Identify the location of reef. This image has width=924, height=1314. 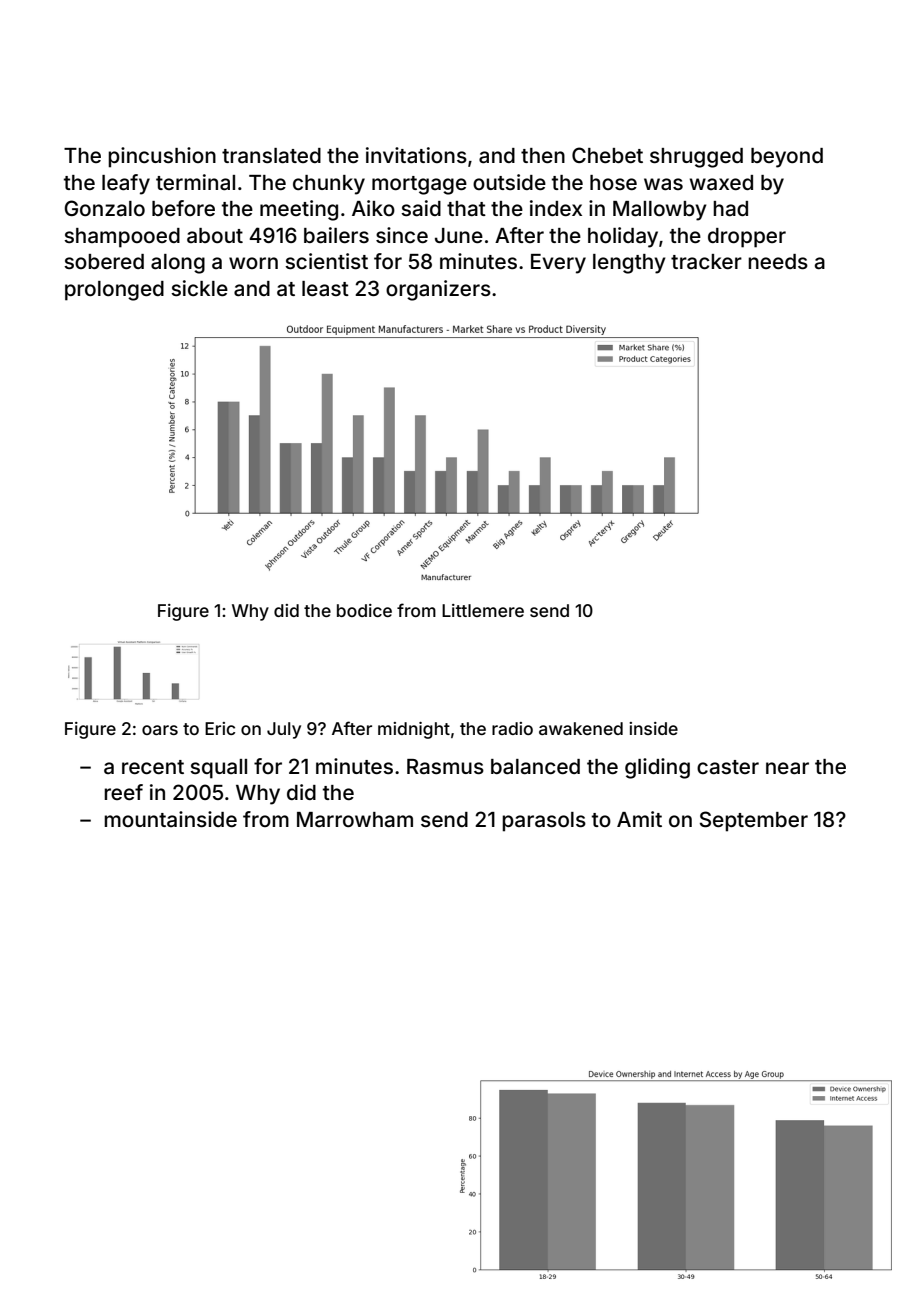
(123, 792).
